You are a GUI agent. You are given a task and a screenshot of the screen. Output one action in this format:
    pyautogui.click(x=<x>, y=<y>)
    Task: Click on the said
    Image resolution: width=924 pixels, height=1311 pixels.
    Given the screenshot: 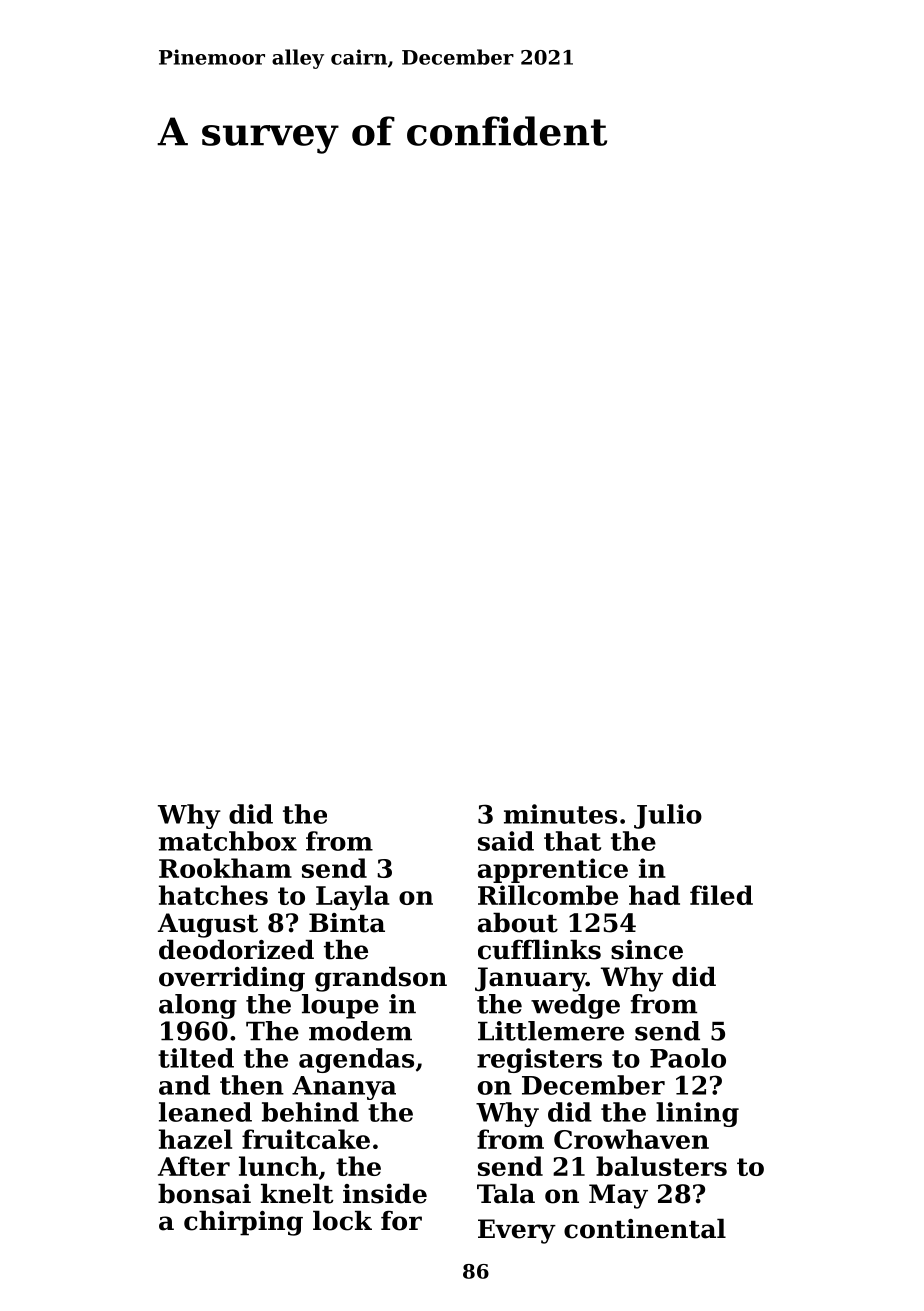 What is the action you would take?
    pyautogui.click(x=506, y=841)
